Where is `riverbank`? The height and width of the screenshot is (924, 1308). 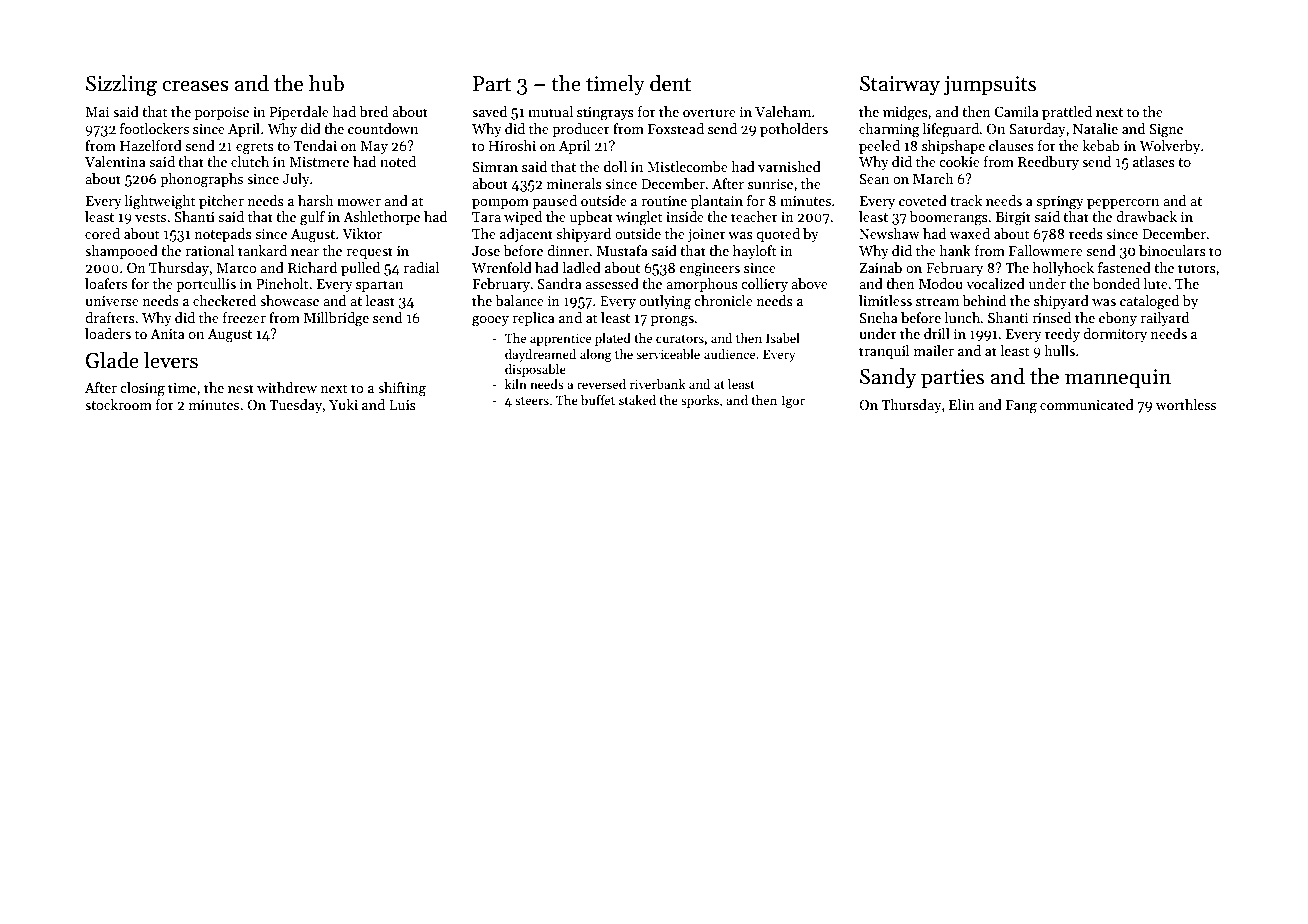 riverbank is located at coordinates (658, 384).
